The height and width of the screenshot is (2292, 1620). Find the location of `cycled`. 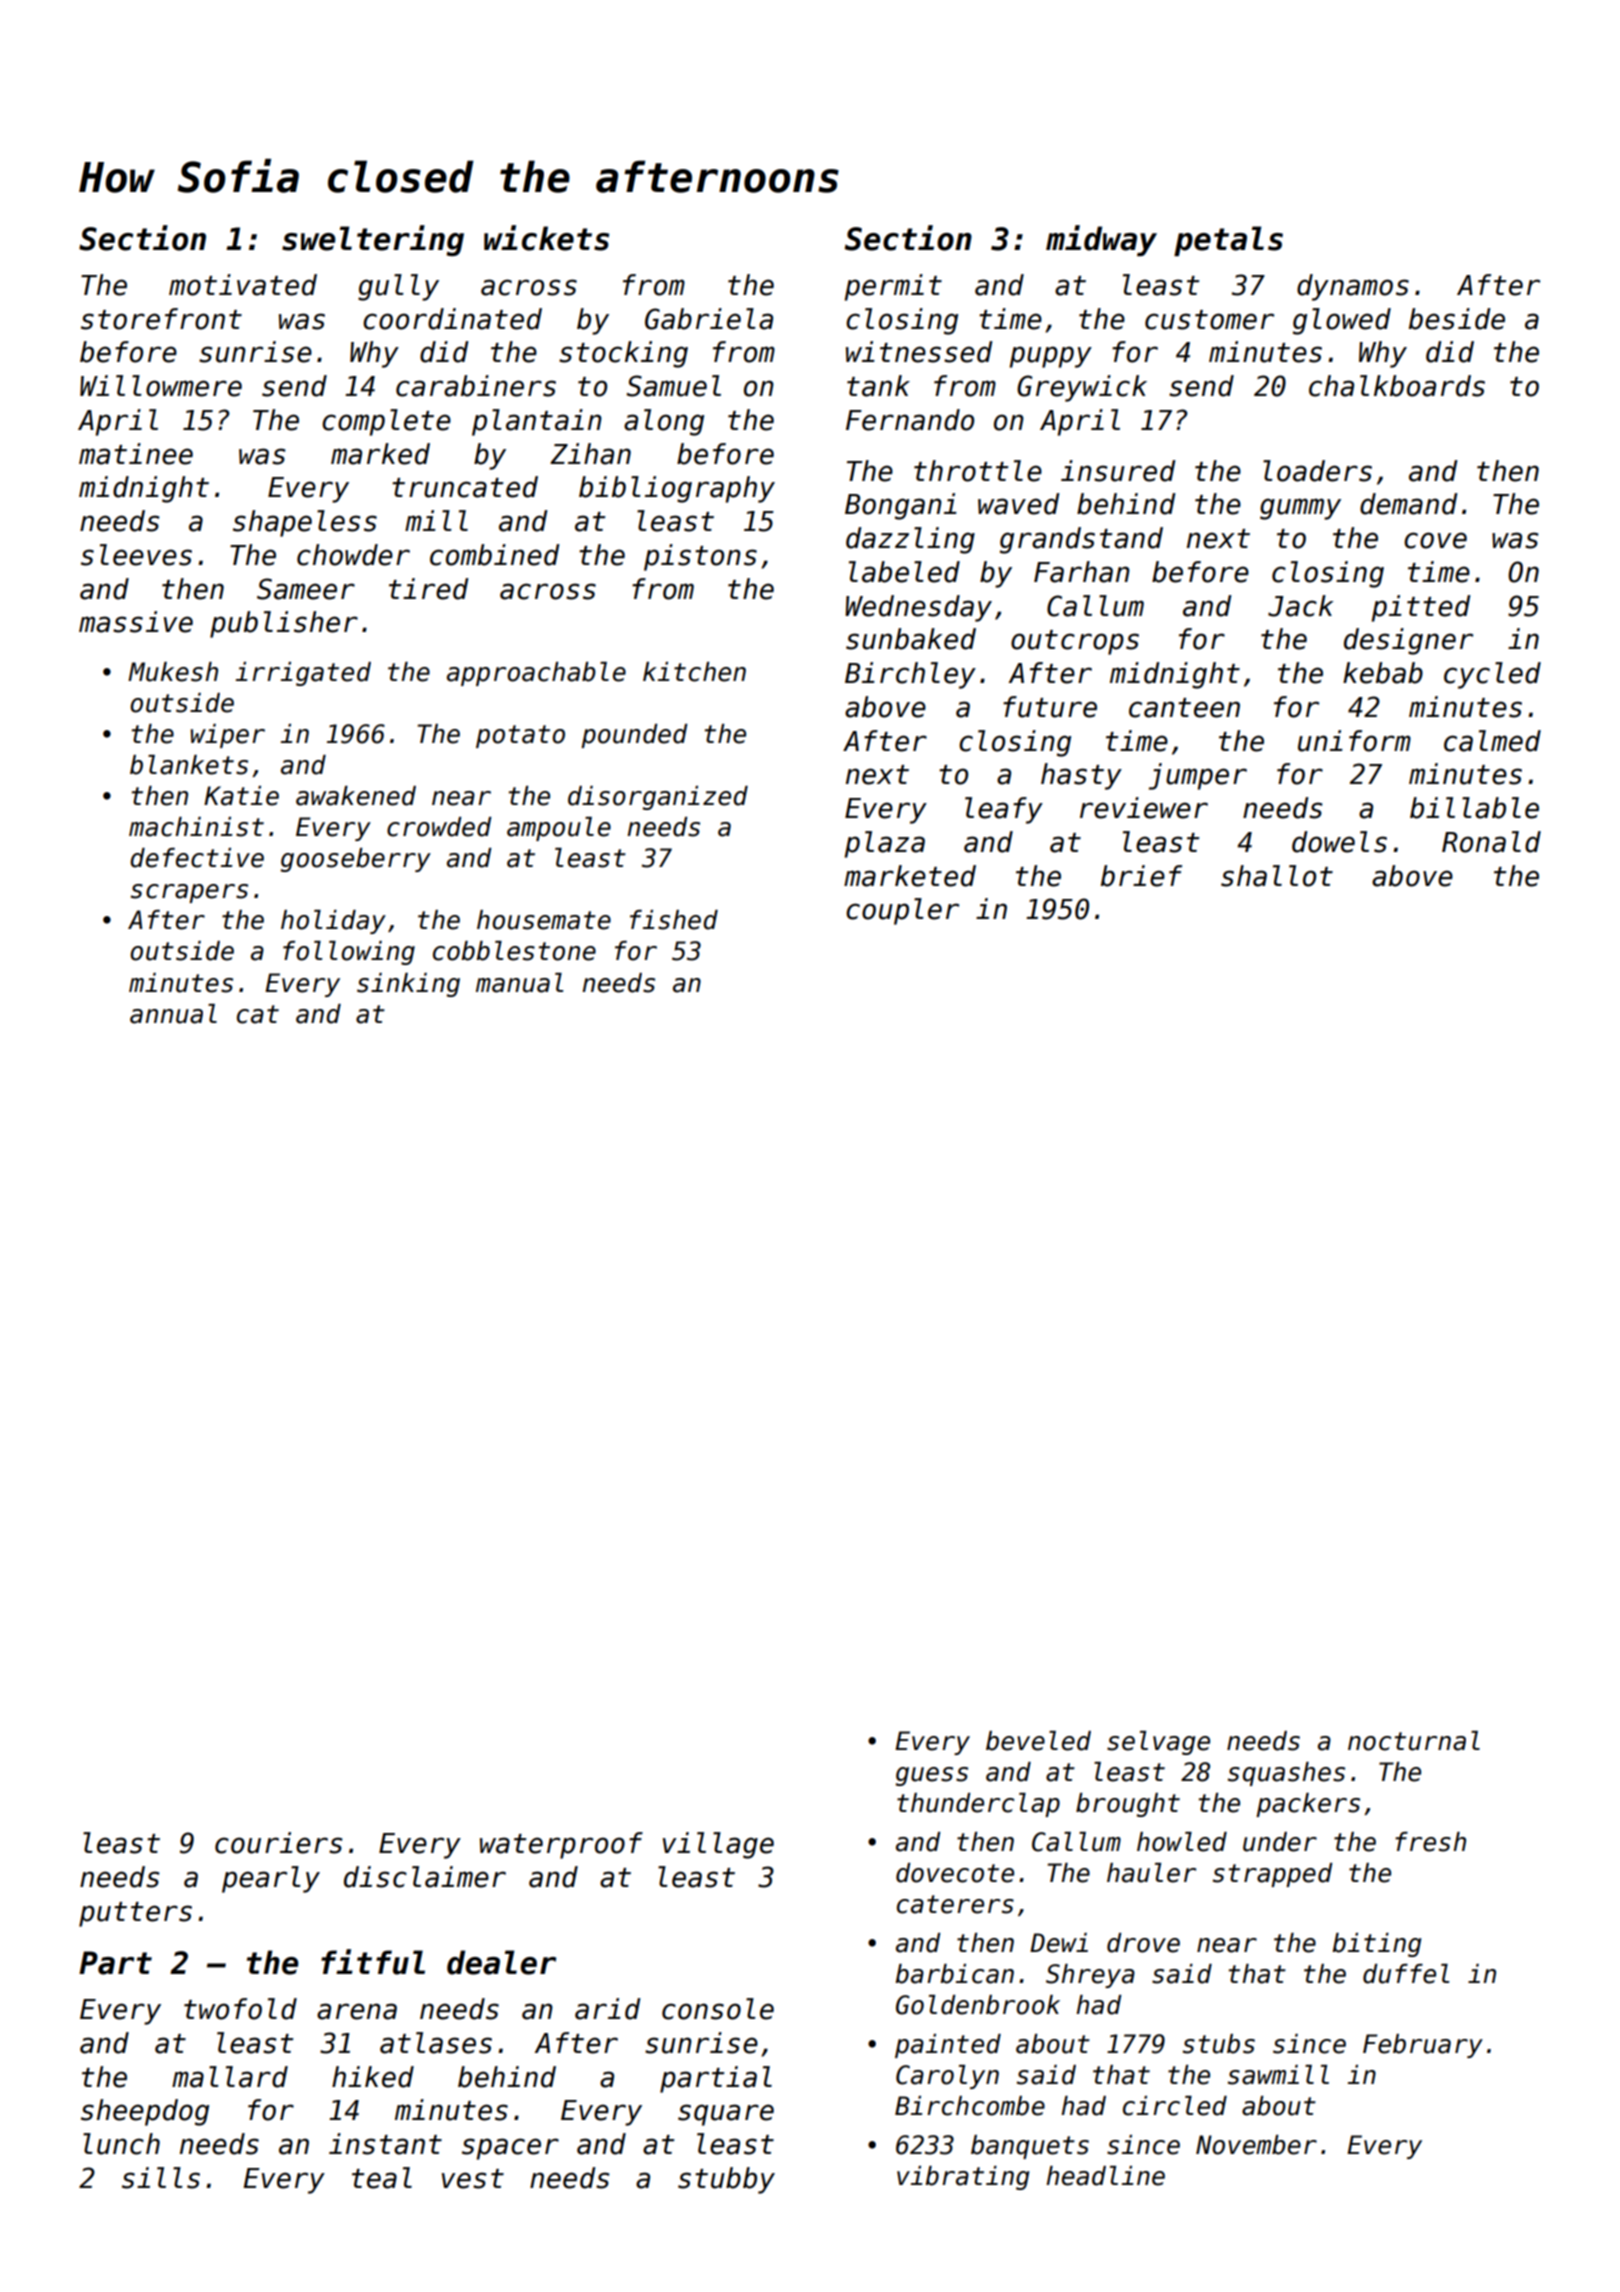

cycled is located at coordinates (1492, 675).
